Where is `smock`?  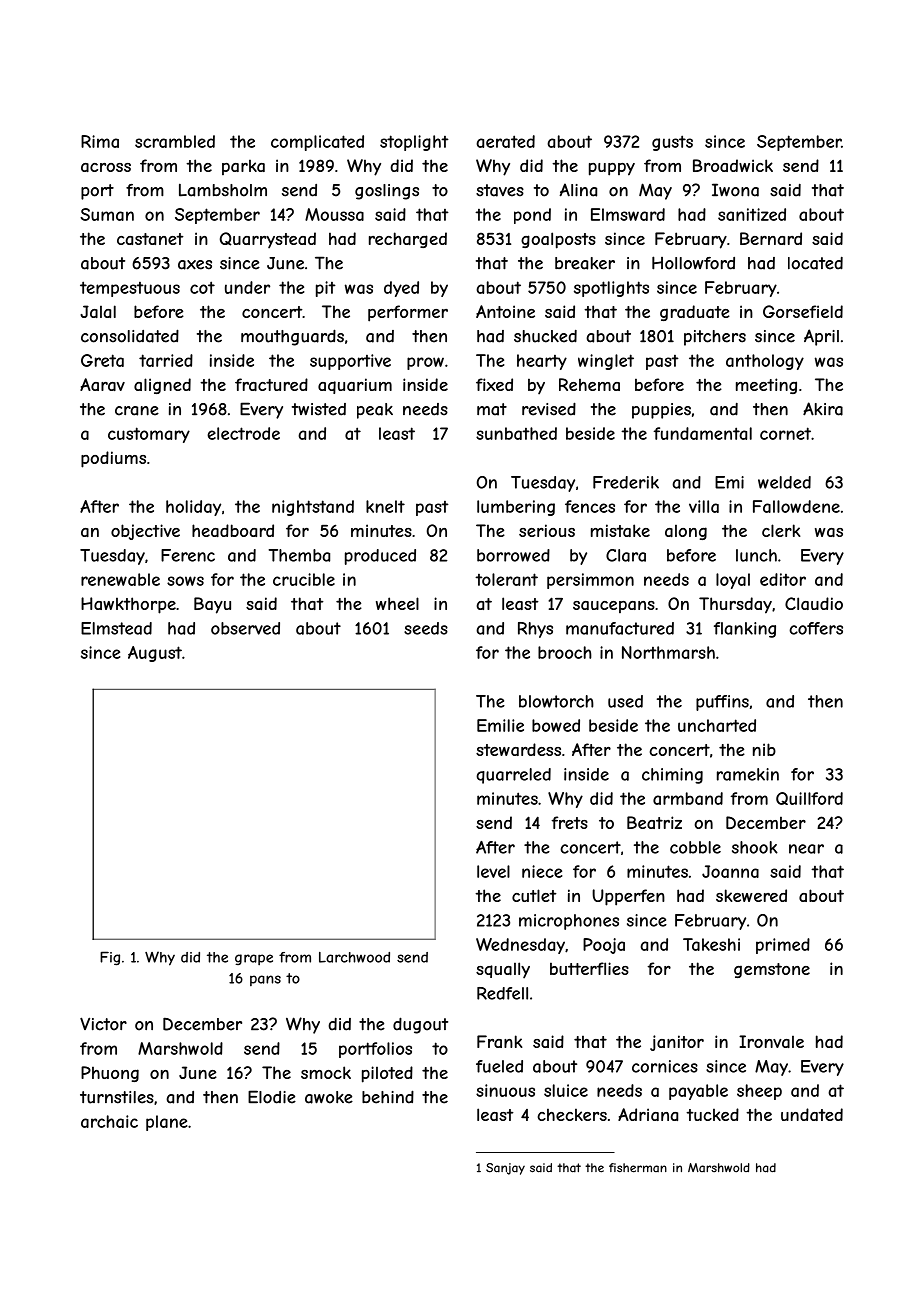
smock is located at coordinates (326, 1072).
